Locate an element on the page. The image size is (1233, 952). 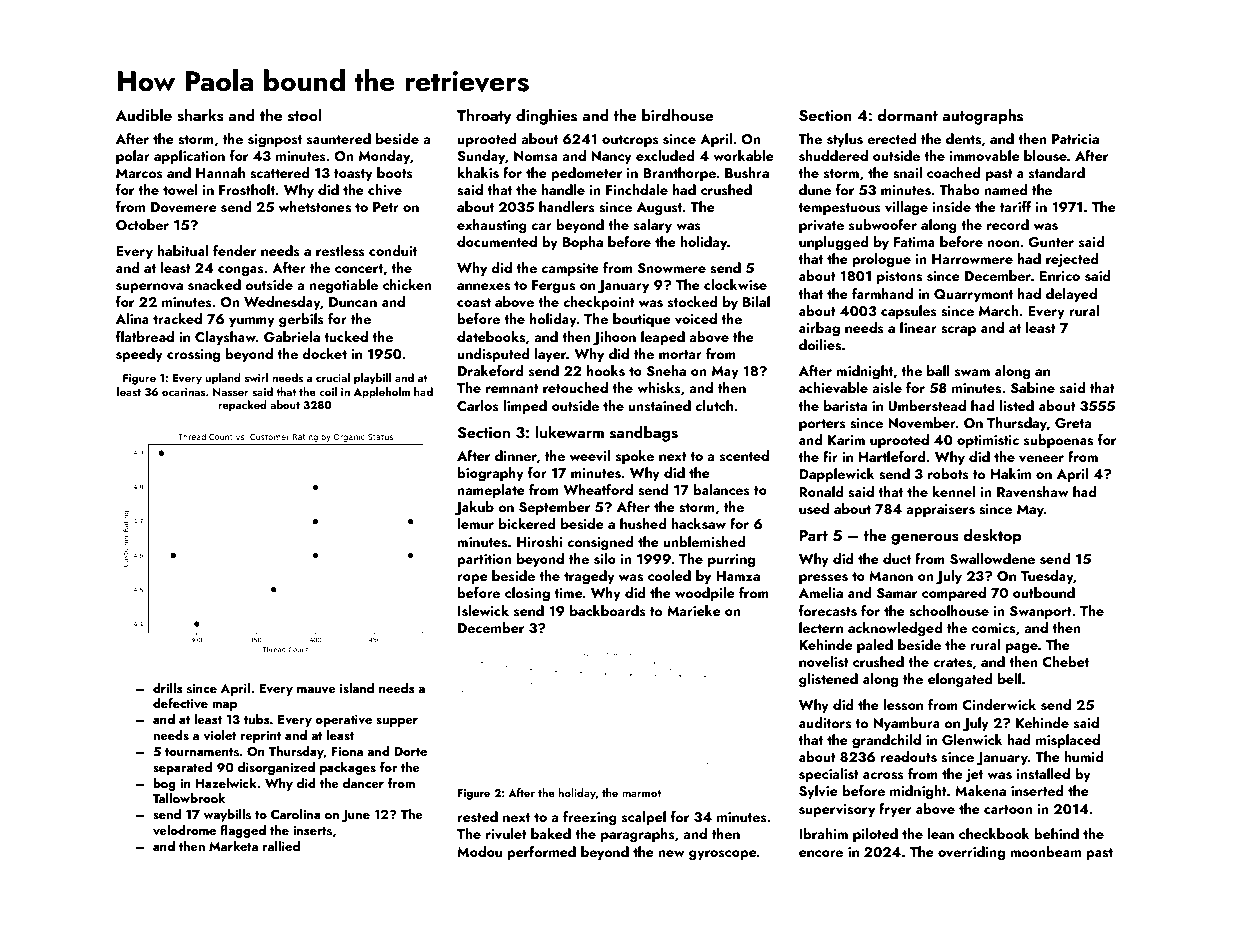
marmot is located at coordinates (642, 793).
